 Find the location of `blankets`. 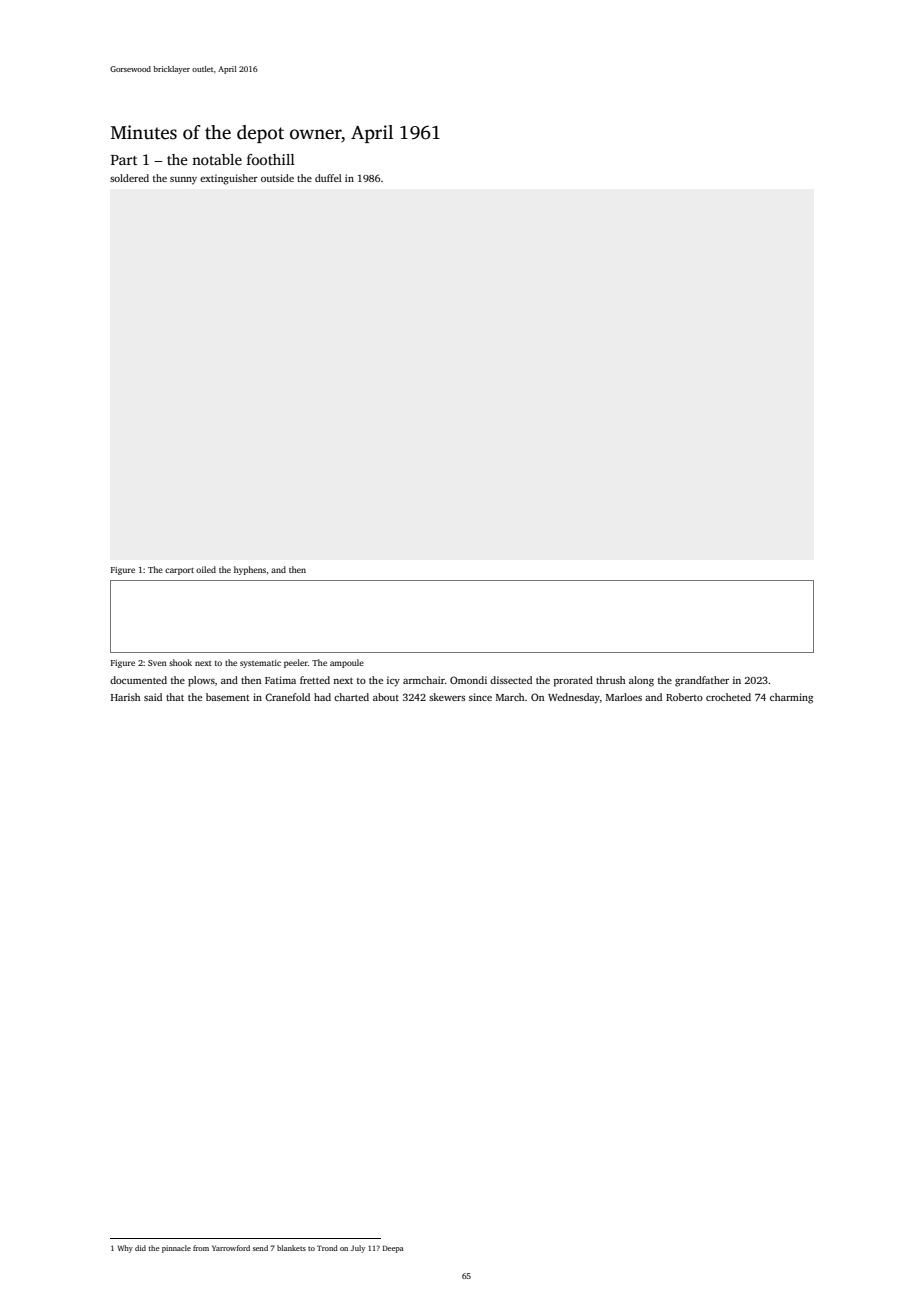

blankets is located at coordinates (291, 1248).
